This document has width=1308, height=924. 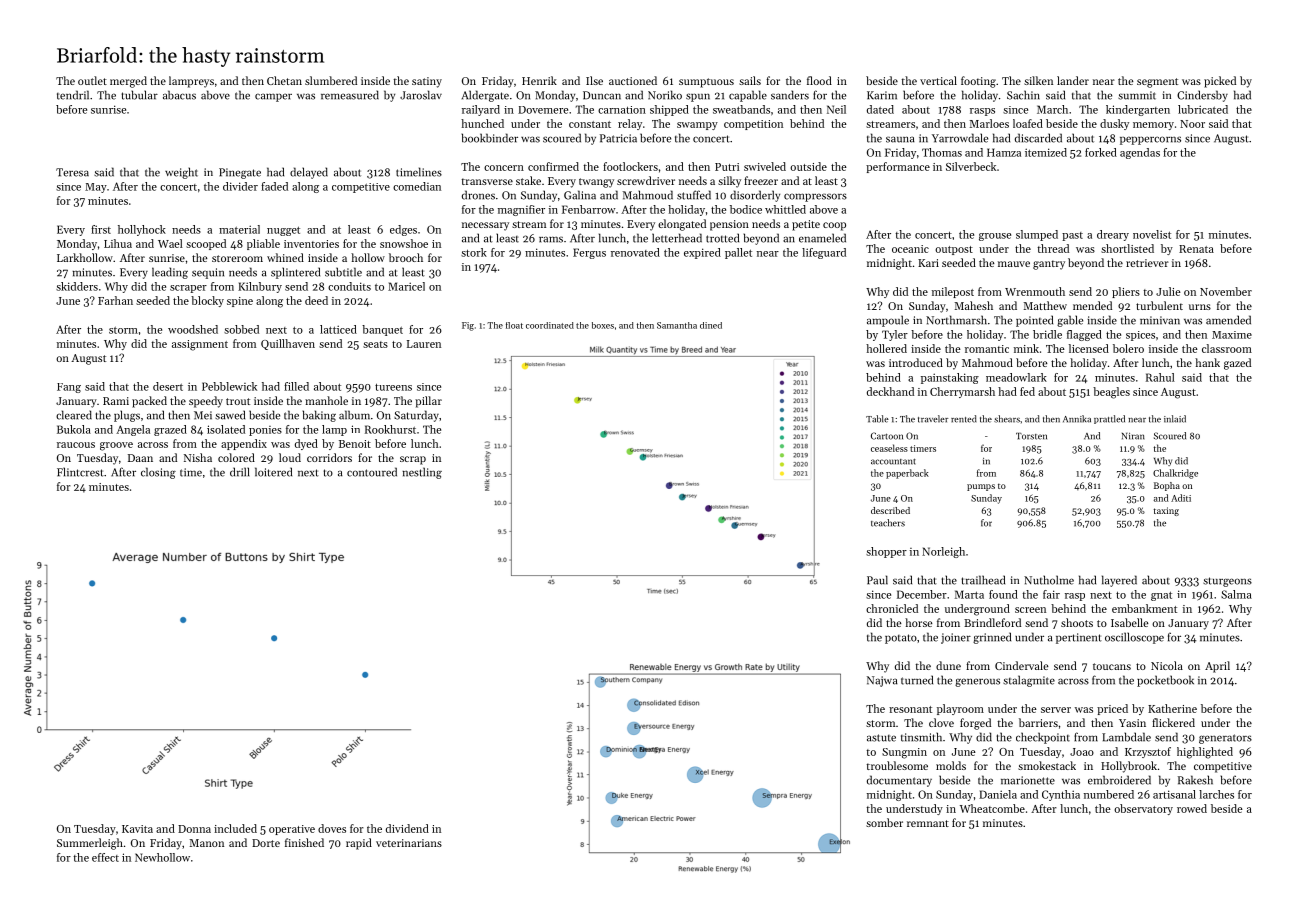 What do you see at coordinates (229, 386) in the document?
I see `Pebblewick` at bounding box center [229, 386].
